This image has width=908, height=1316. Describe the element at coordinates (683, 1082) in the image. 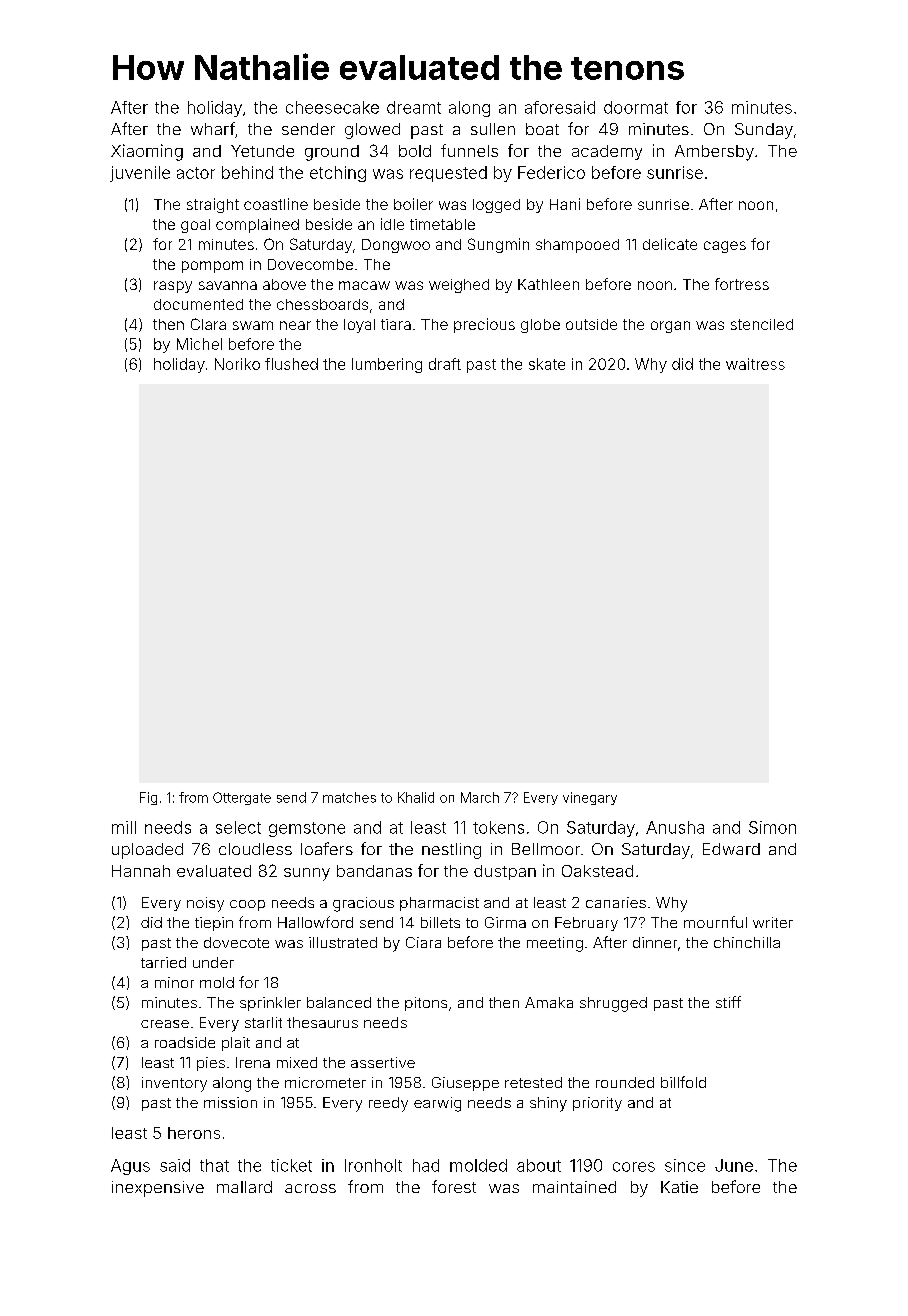

I see `billfold` at that location.
